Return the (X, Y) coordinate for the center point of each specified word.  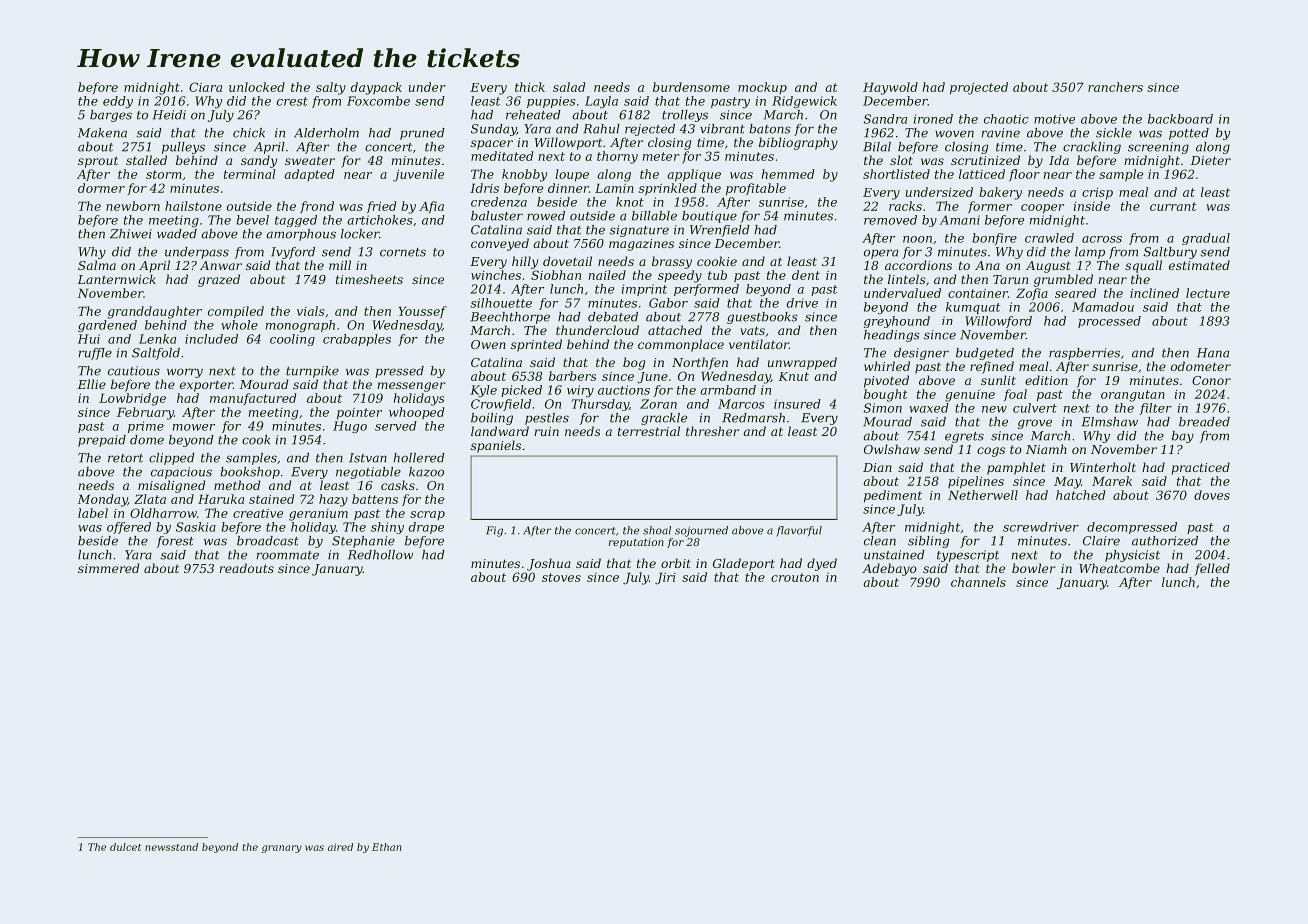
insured (797, 404)
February (145, 413)
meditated (502, 156)
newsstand (171, 847)
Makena (102, 133)
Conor (1211, 380)
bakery (1000, 193)
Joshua (549, 564)
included (211, 339)
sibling (928, 542)
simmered (109, 568)
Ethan (387, 847)
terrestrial (649, 431)
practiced (1200, 468)
